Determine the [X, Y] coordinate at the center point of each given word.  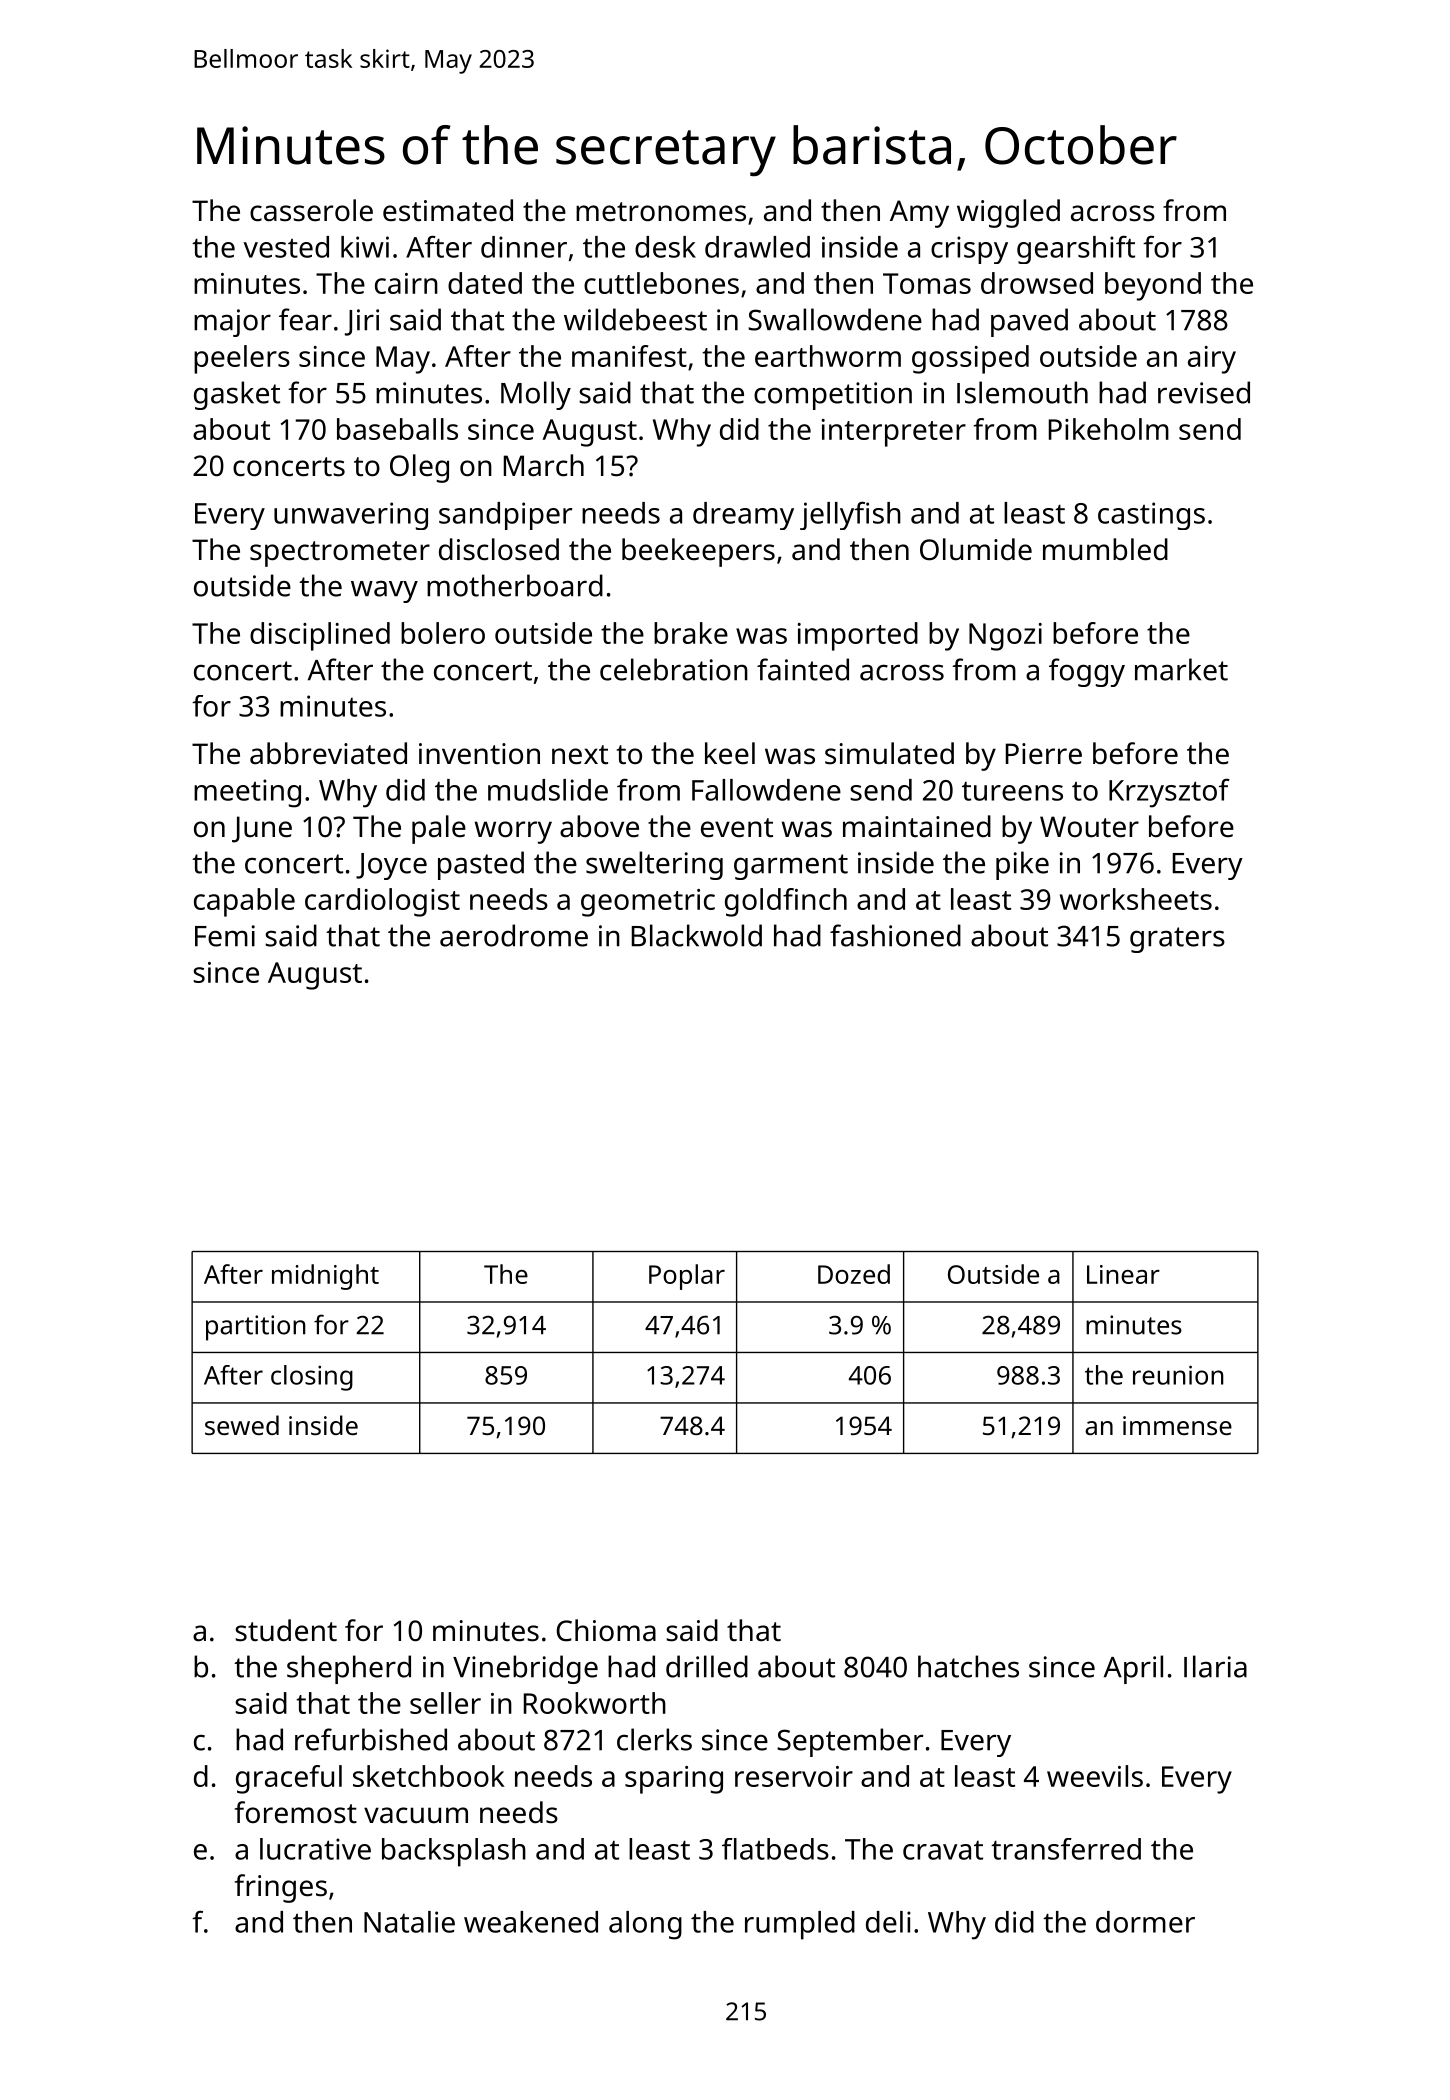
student [286, 1630]
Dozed [854, 1274]
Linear [1123, 1274]
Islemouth [1022, 392]
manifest [629, 356]
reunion [1178, 1375]
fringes [281, 1888]
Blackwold [697, 935]
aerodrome [514, 935]
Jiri [362, 322]
